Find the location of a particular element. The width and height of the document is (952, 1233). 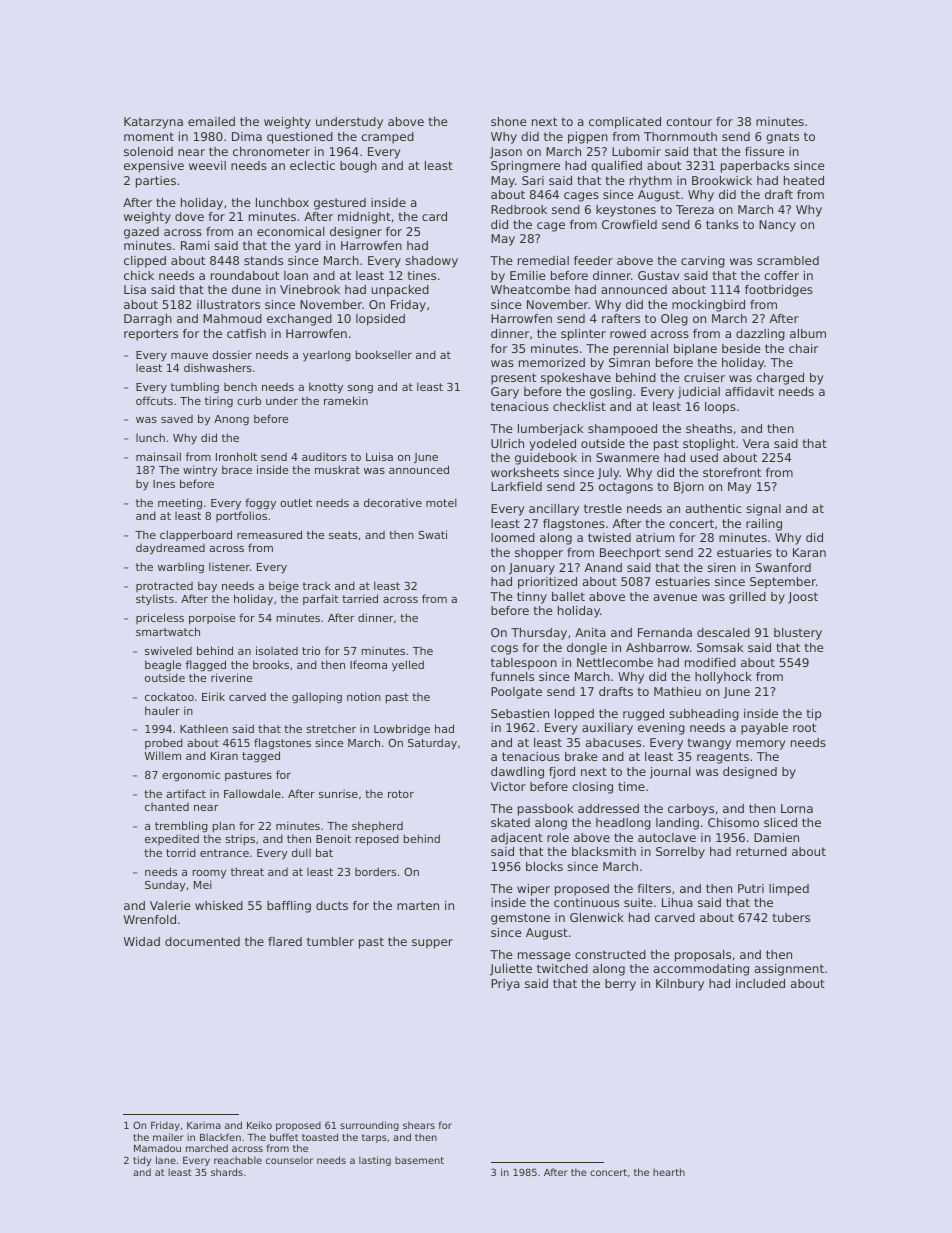

complicated is located at coordinates (625, 123).
